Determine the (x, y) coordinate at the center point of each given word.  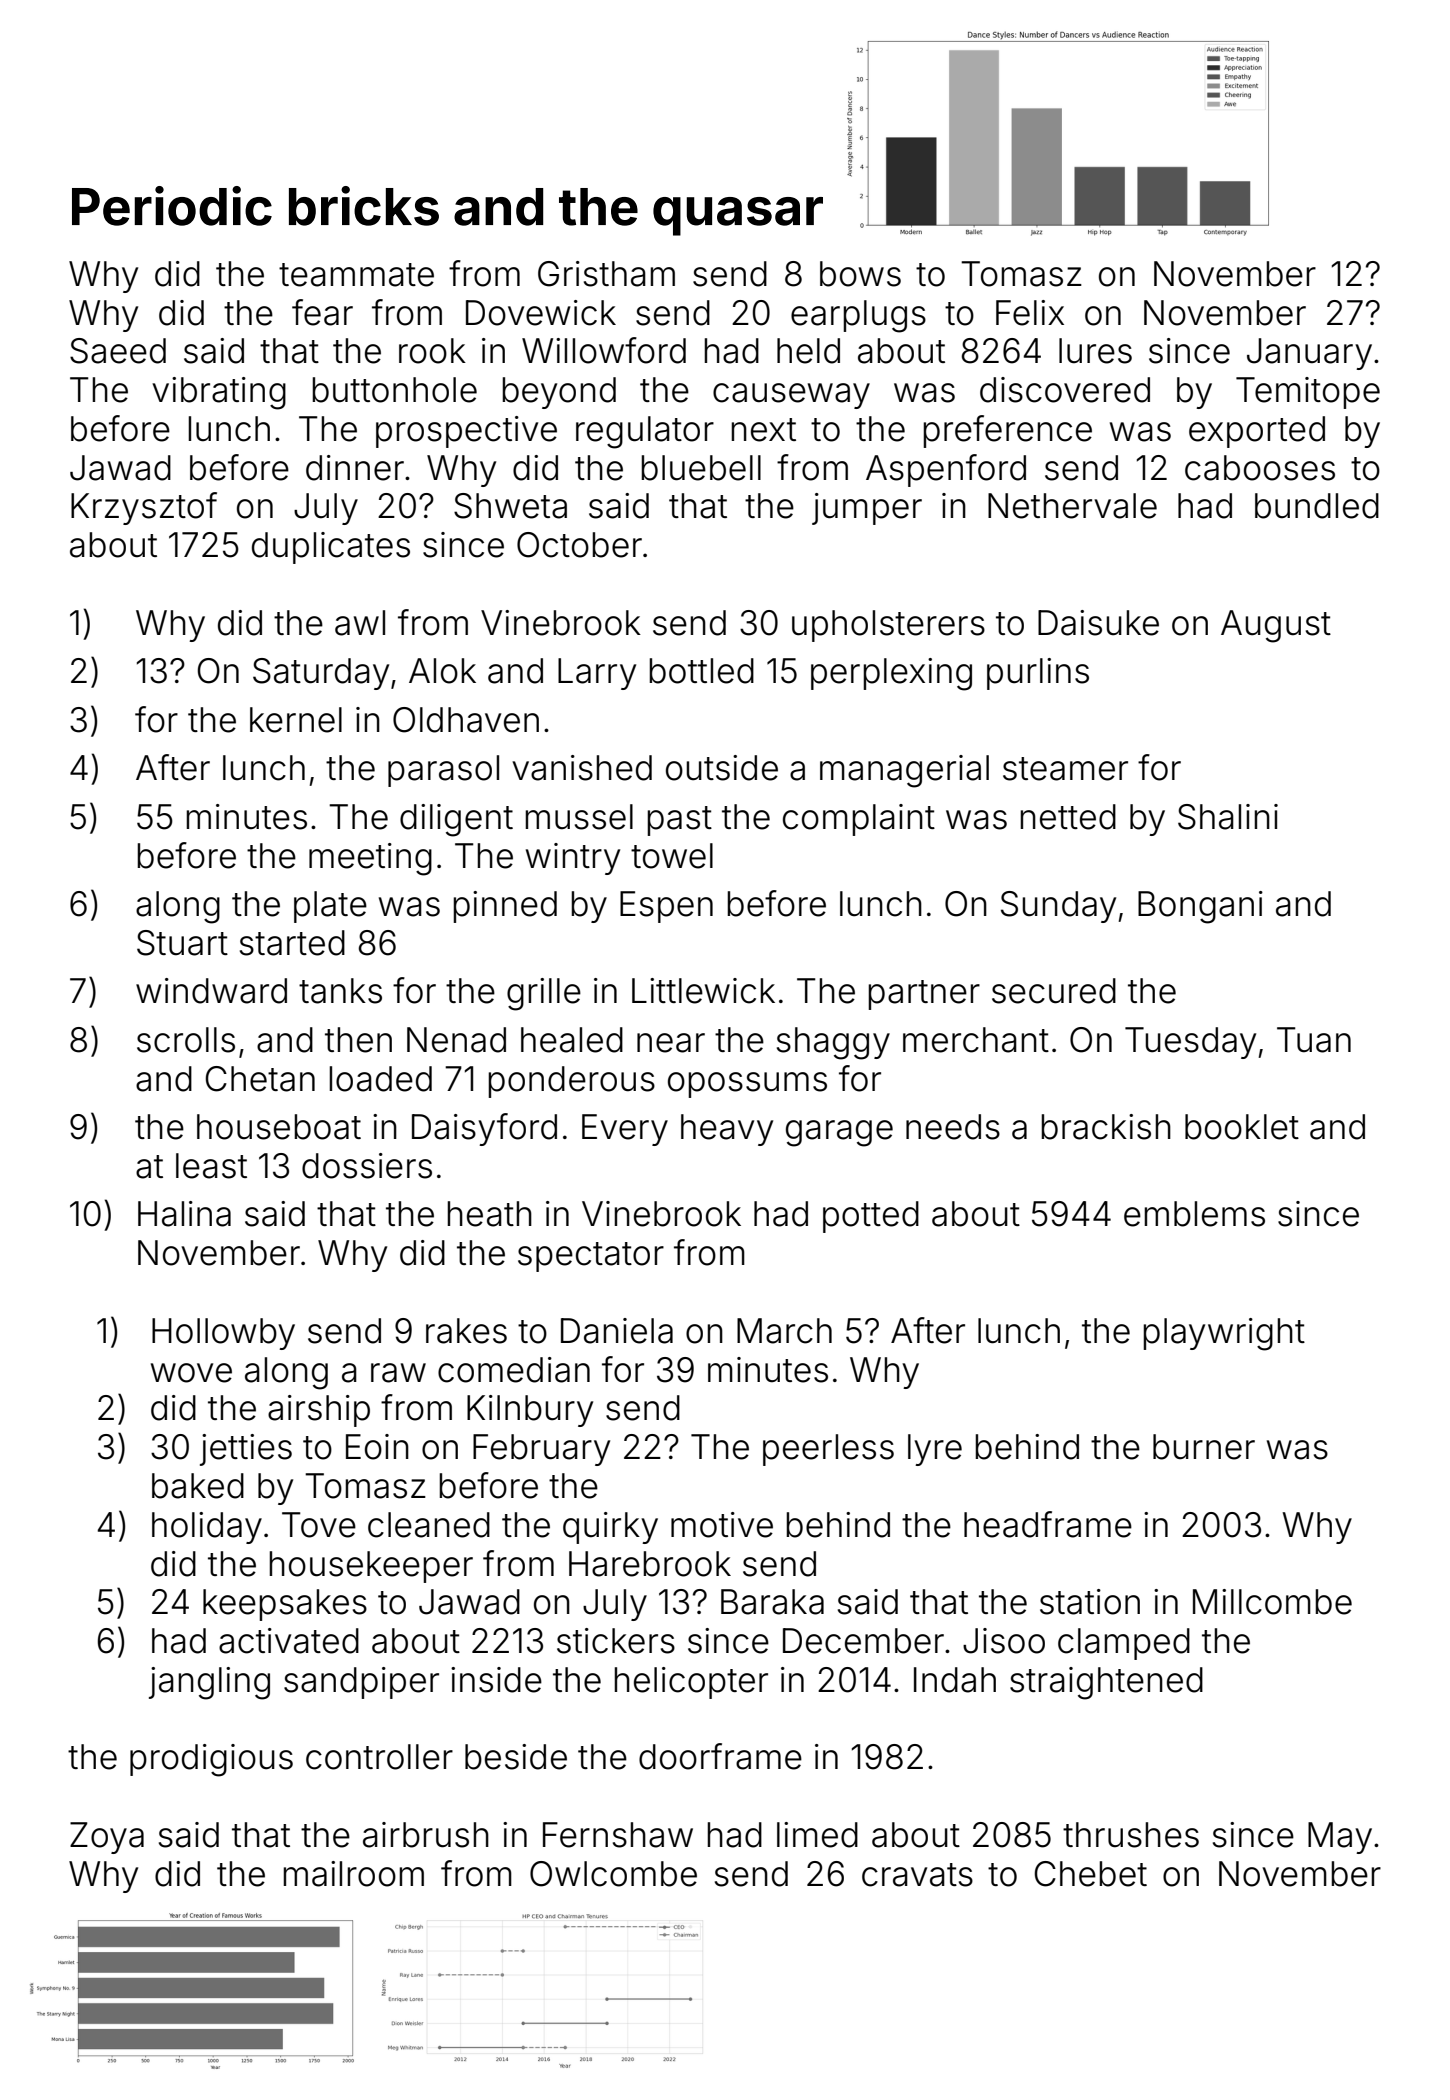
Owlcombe (613, 1874)
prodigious (211, 1760)
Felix (1030, 313)
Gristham (606, 274)
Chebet (1091, 1874)
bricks (364, 206)
